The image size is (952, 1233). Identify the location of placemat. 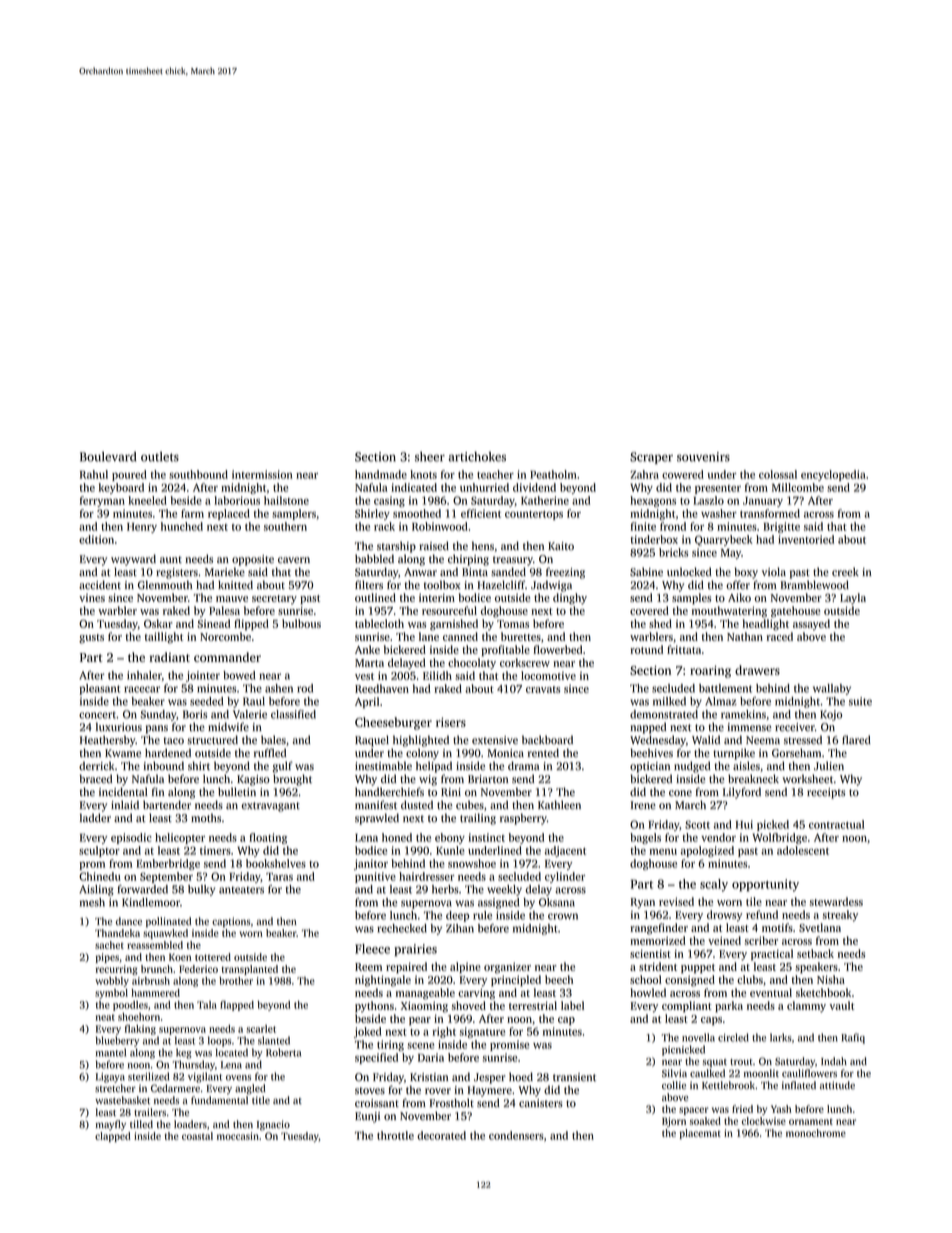
(700, 1134).
